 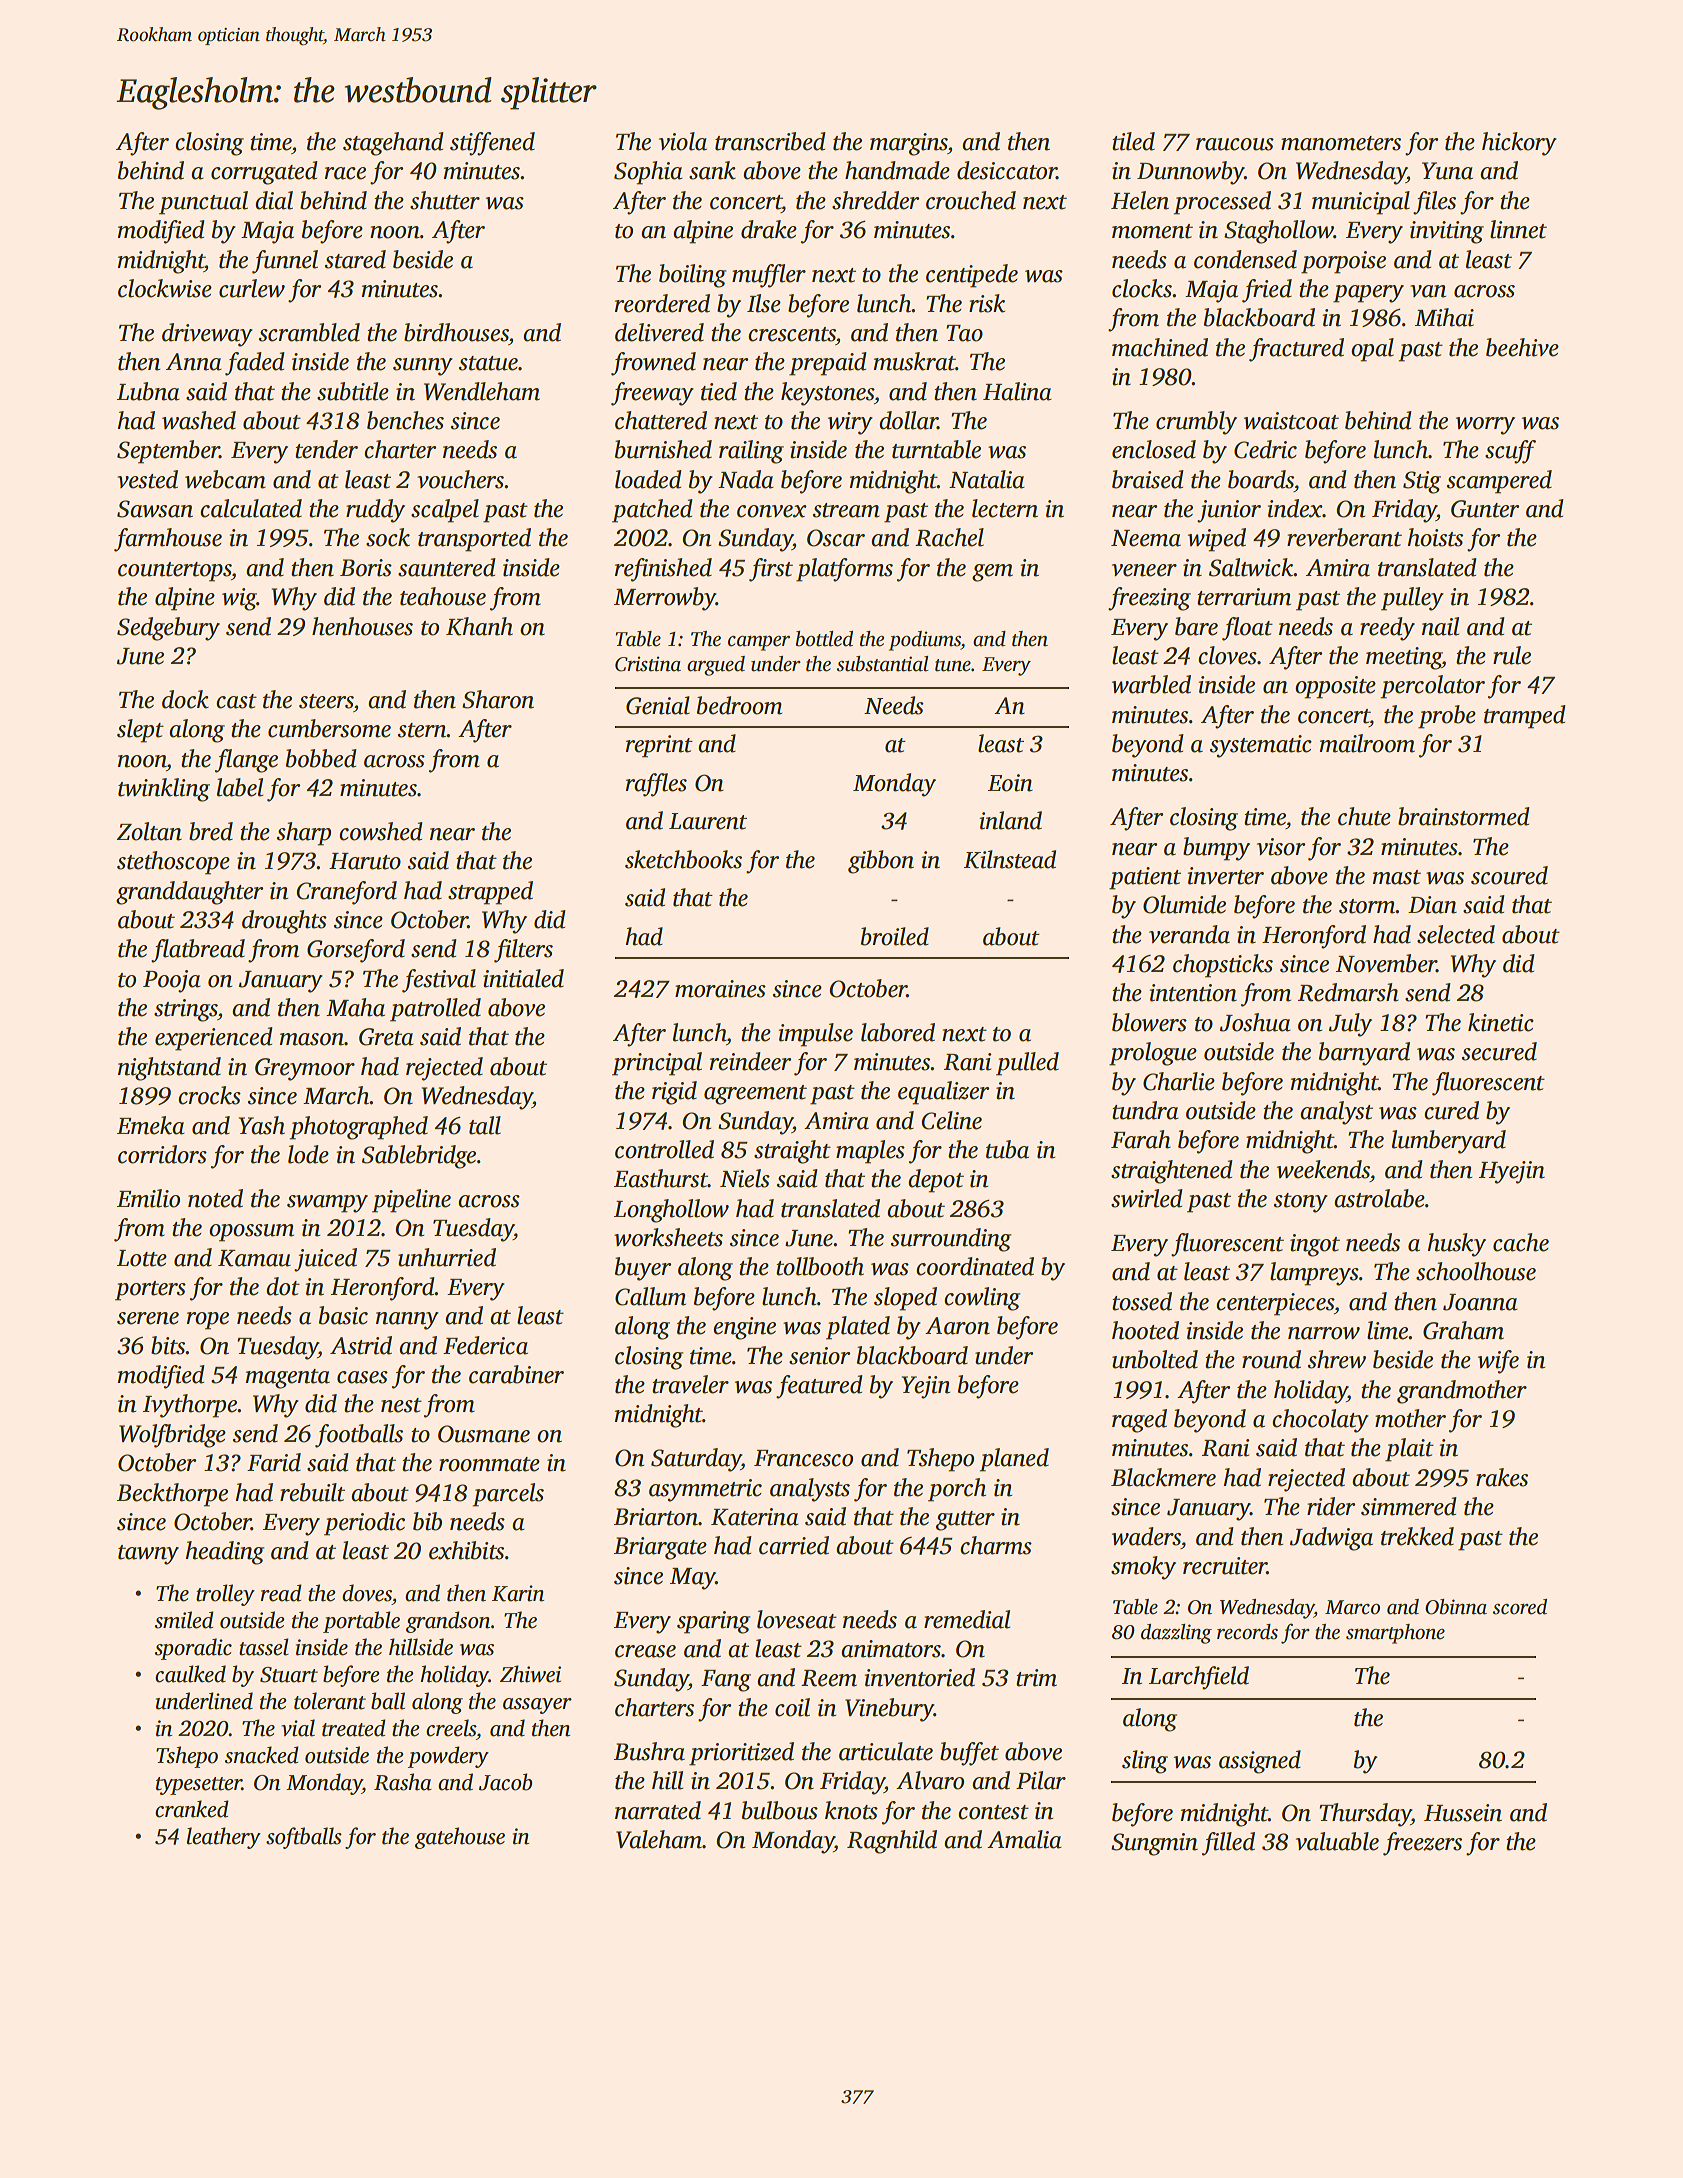 What do you see at coordinates (1444, 317) in the document?
I see `Mihai` at bounding box center [1444, 317].
